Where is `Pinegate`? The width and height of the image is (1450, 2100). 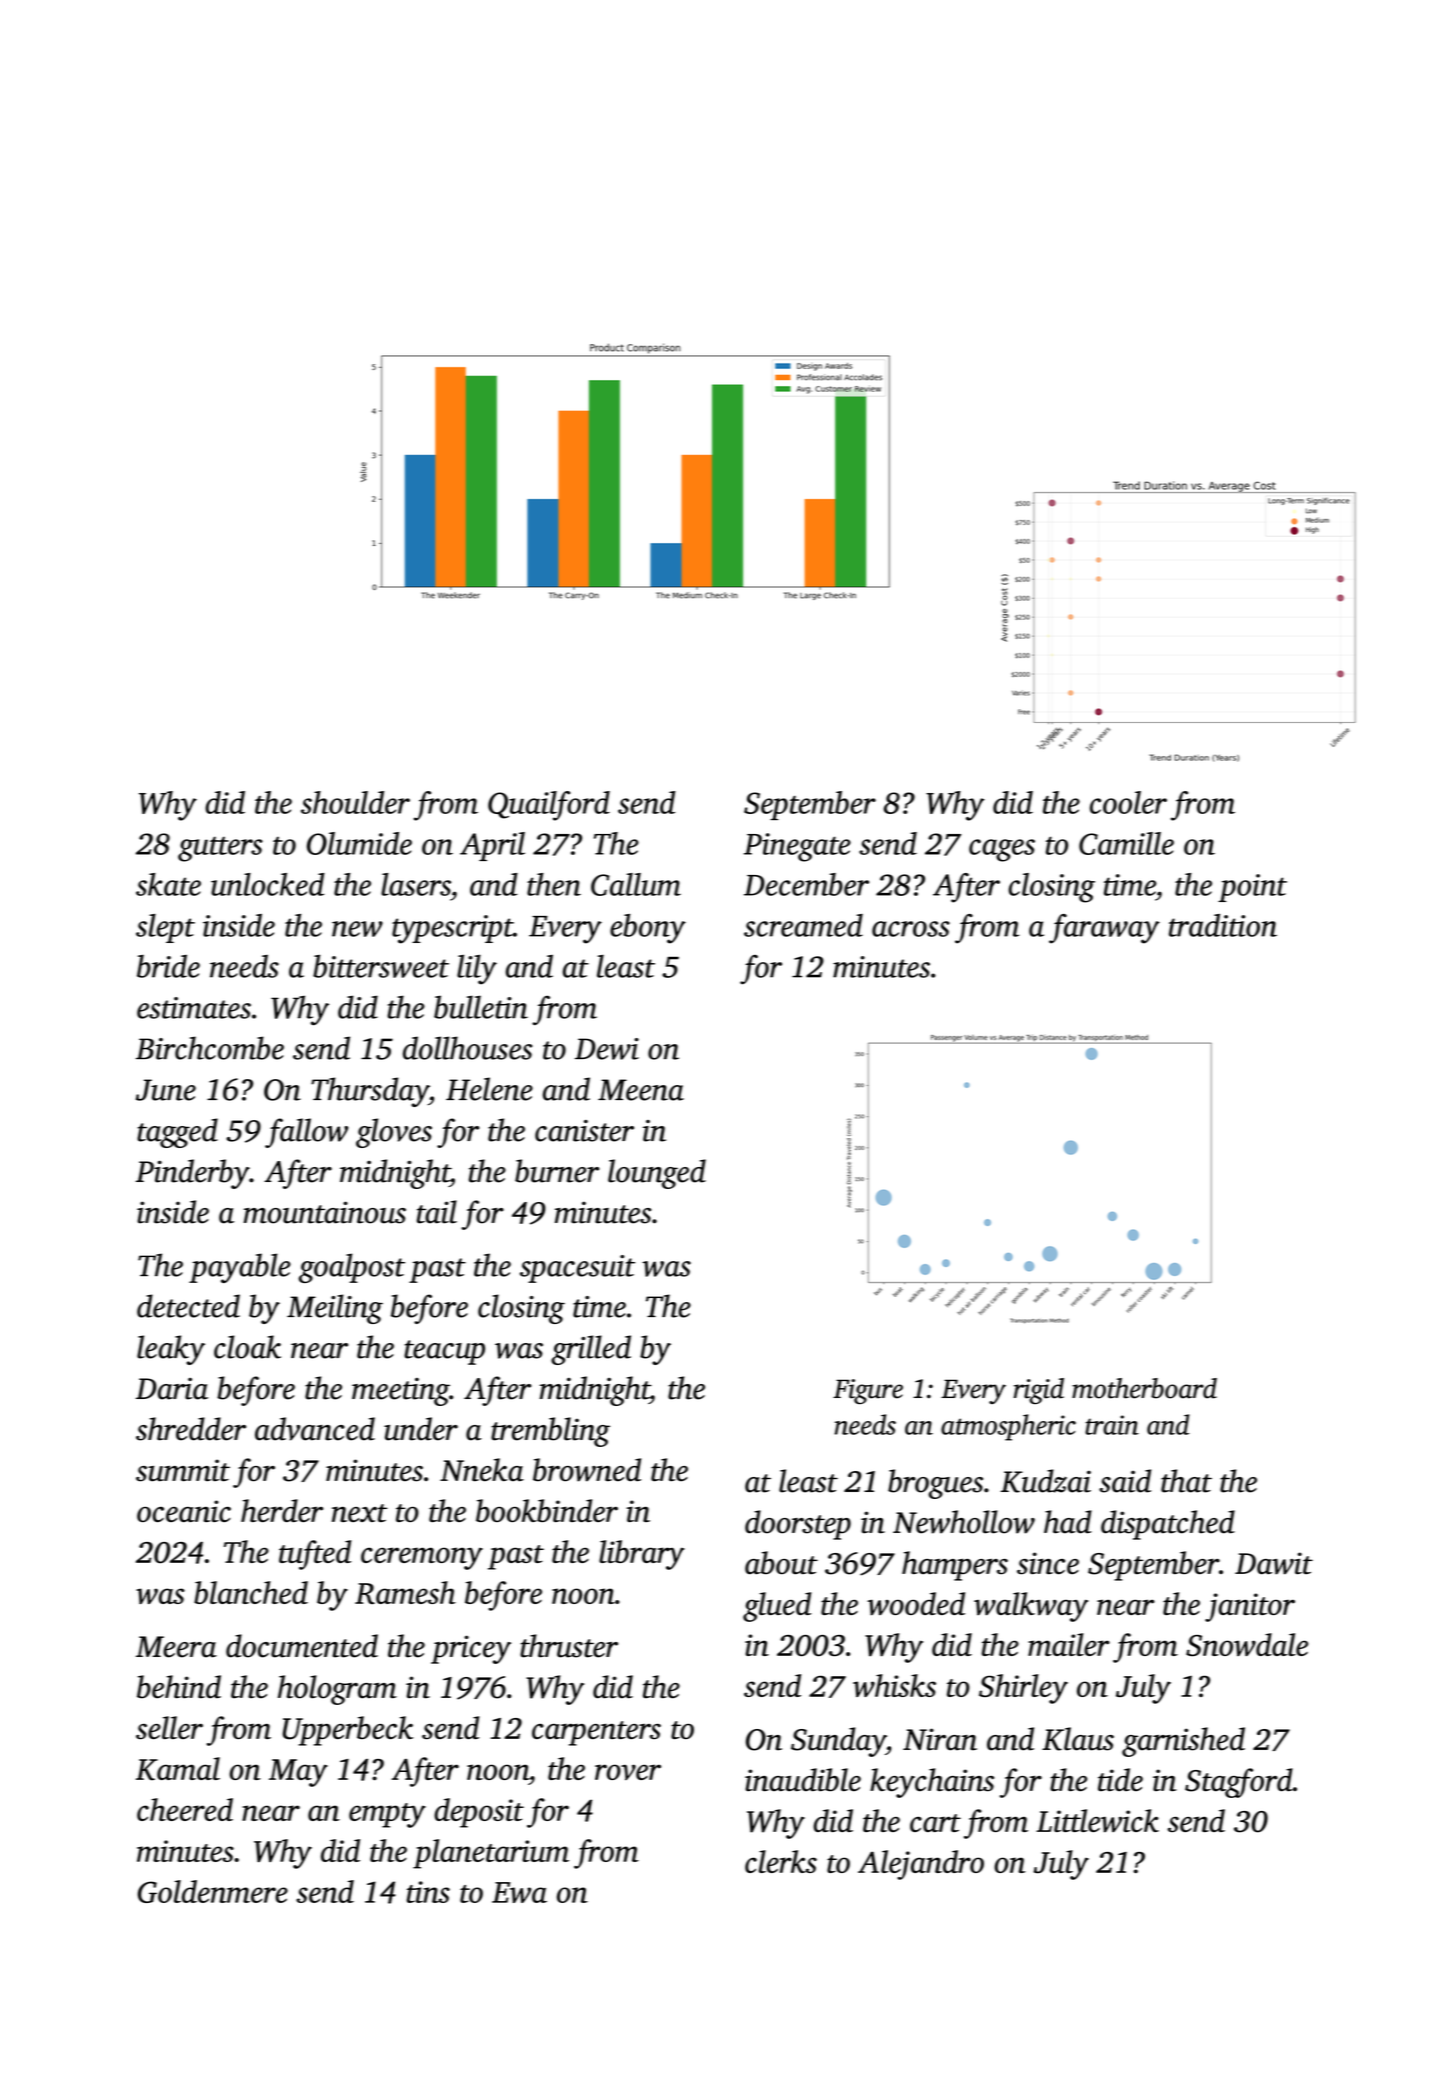
Pinegate is located at coordinates (797, 847).
